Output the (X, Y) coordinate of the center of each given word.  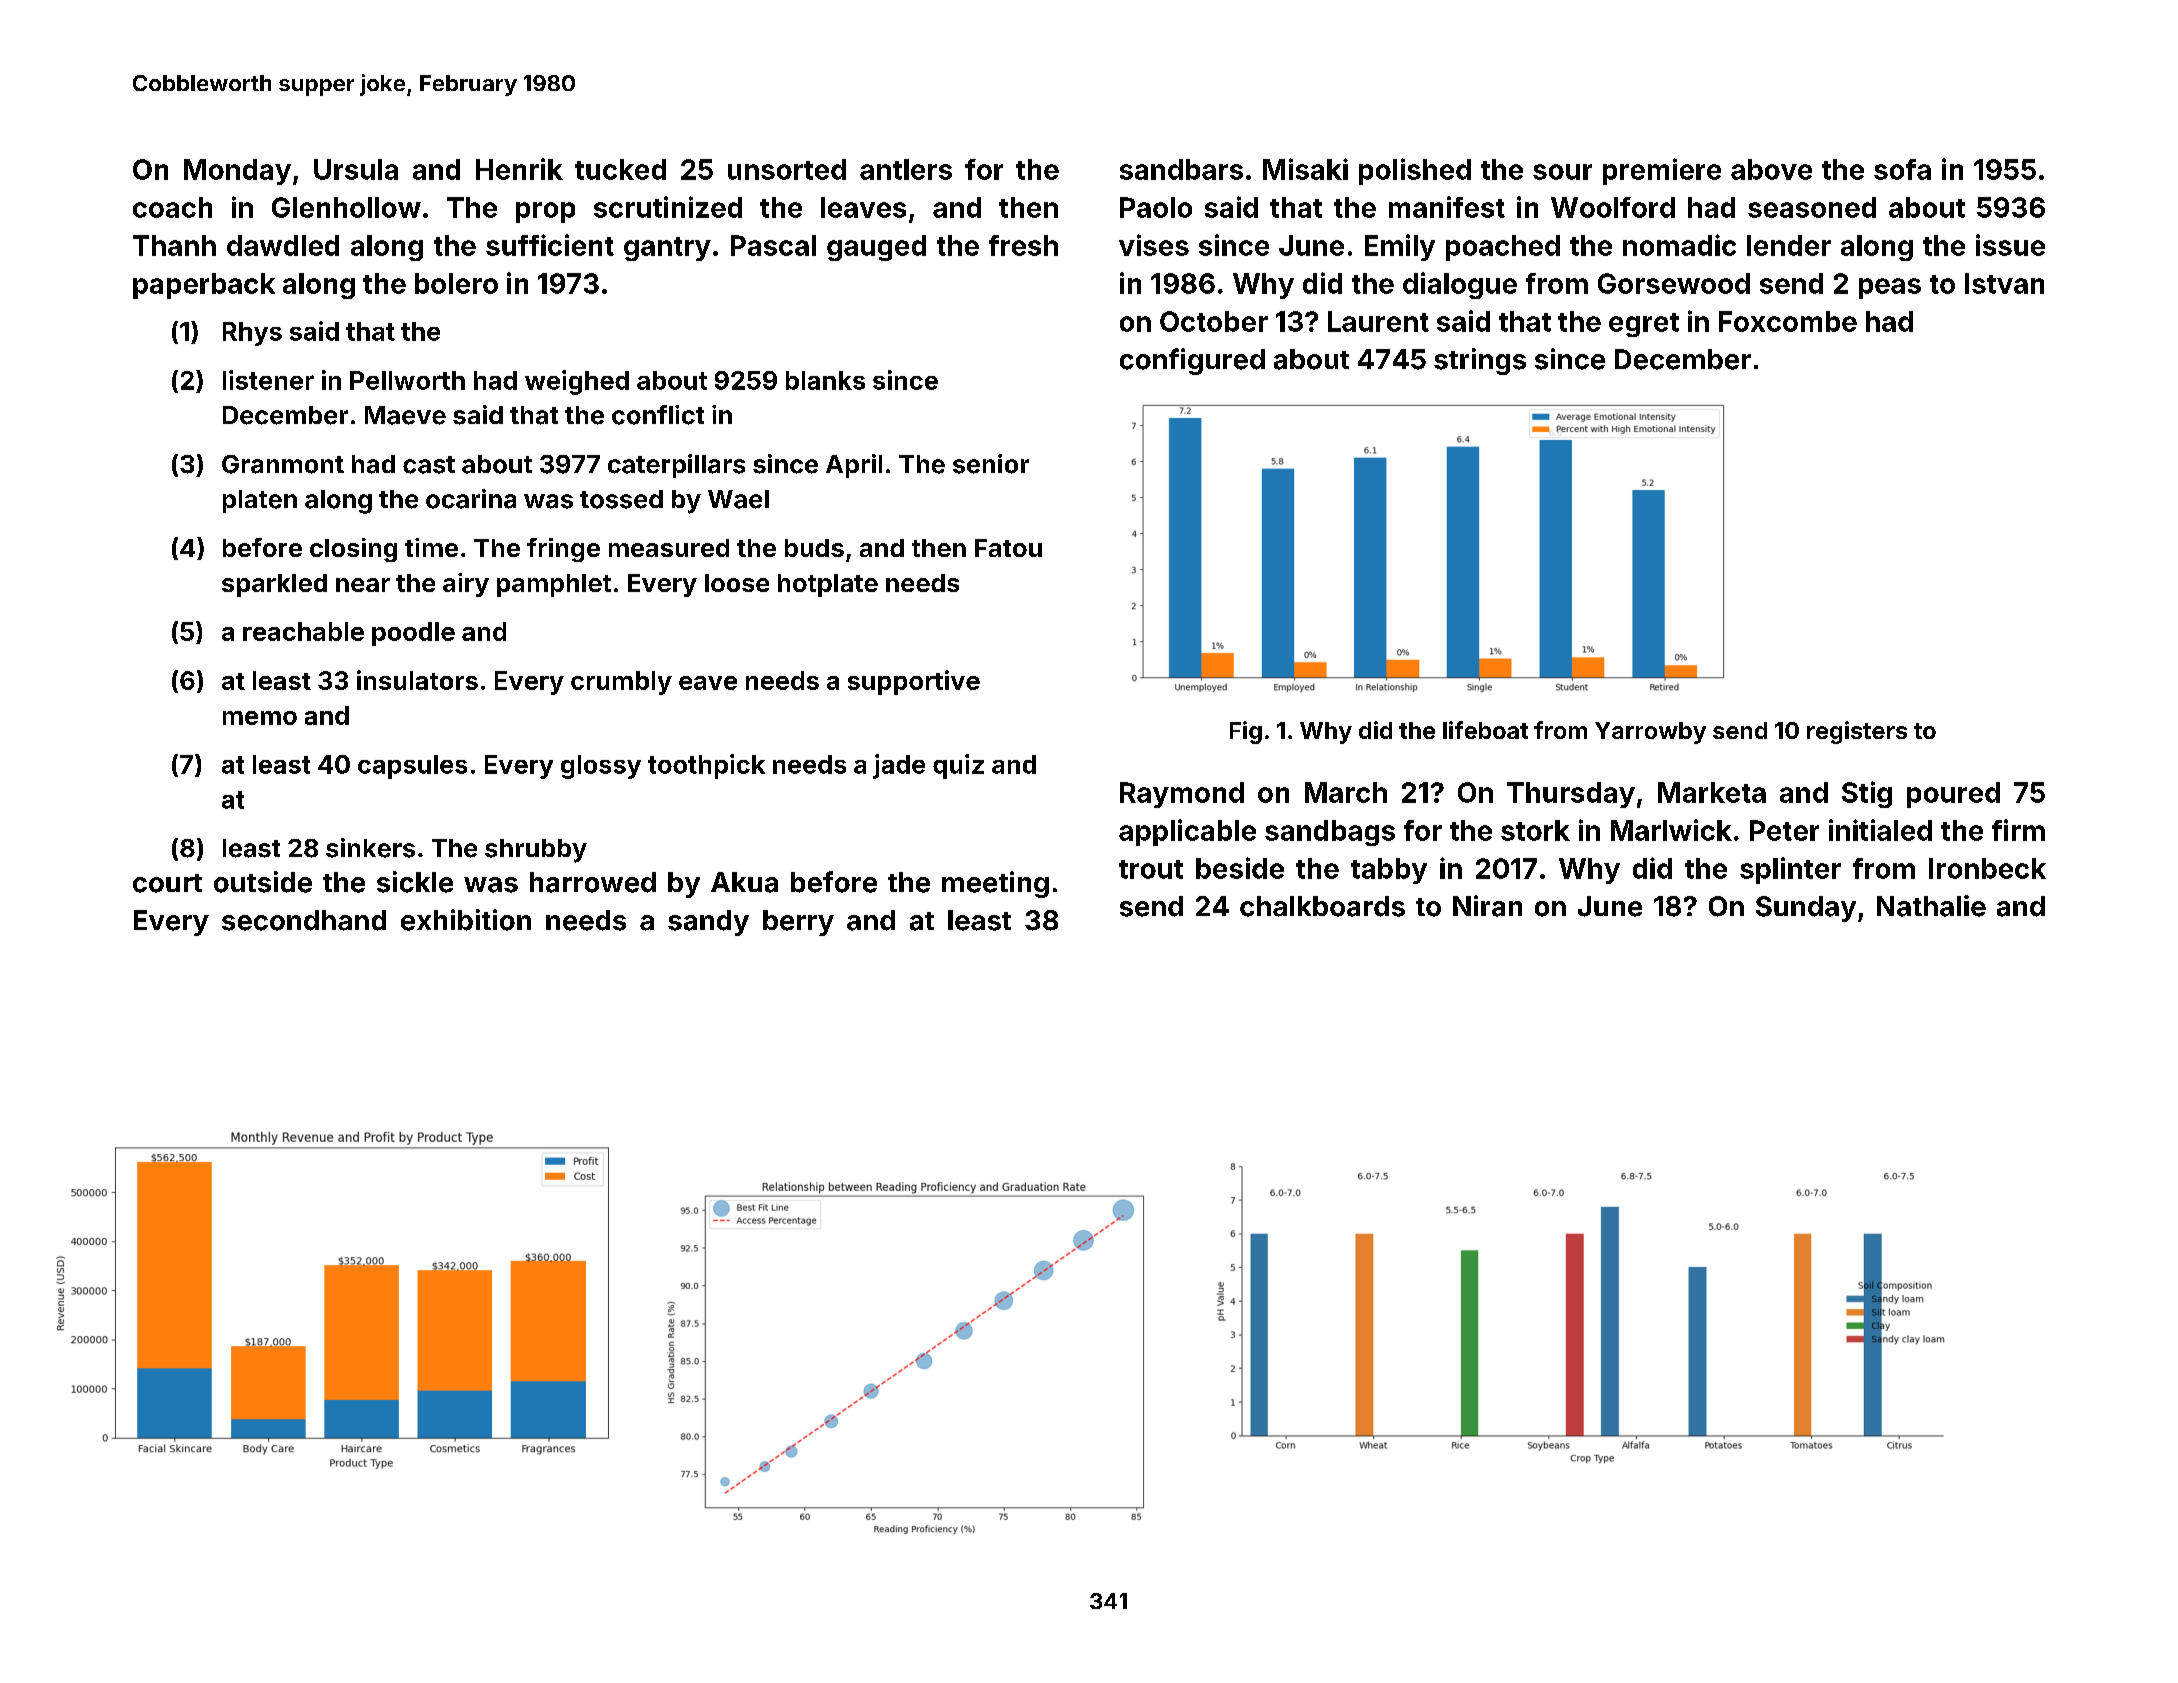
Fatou (1008, 548)
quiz (958, 766)
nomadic (1679, 245)
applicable (1187, 832)
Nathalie (1931, 906)
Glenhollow (346, 207)
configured (1192, 361)
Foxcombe (1788, 321)
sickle (415, 882)
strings (1480, 361)
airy (466, 585)
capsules (412, 767)
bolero (456, 283)
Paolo (1156, 207)
